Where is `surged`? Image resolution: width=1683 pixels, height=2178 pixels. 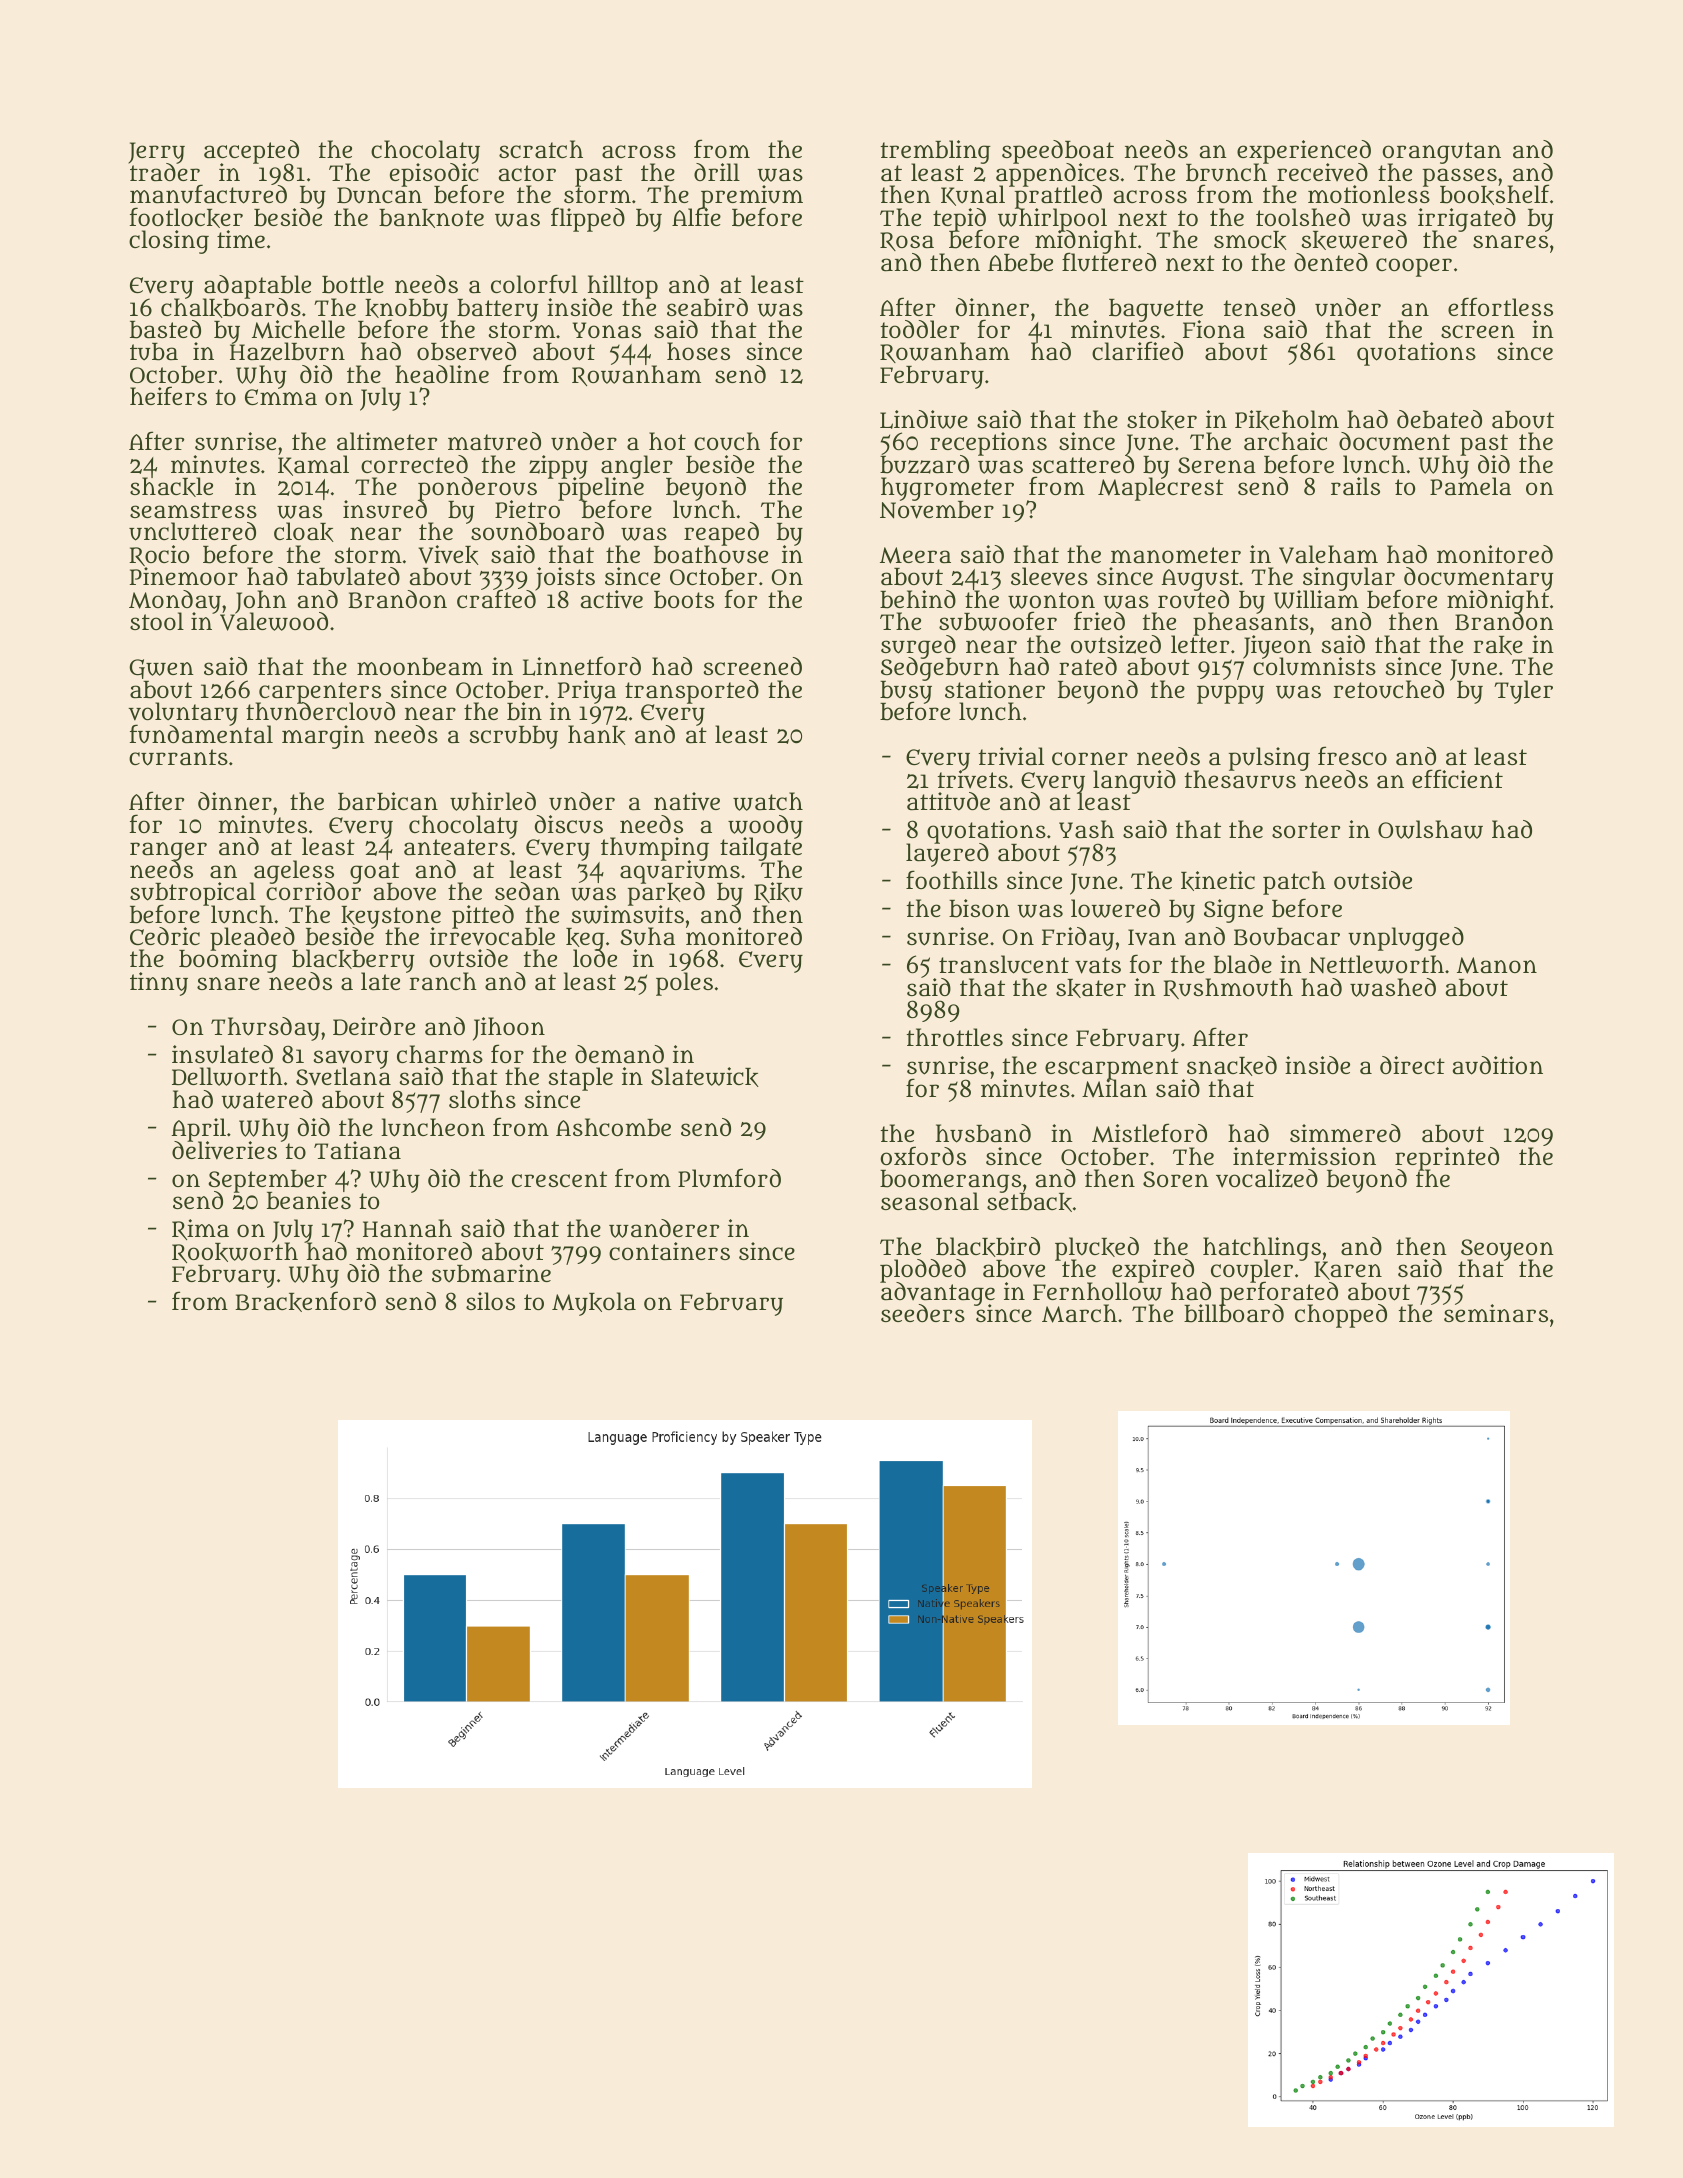
surged is located at coordinates (918, 646).
